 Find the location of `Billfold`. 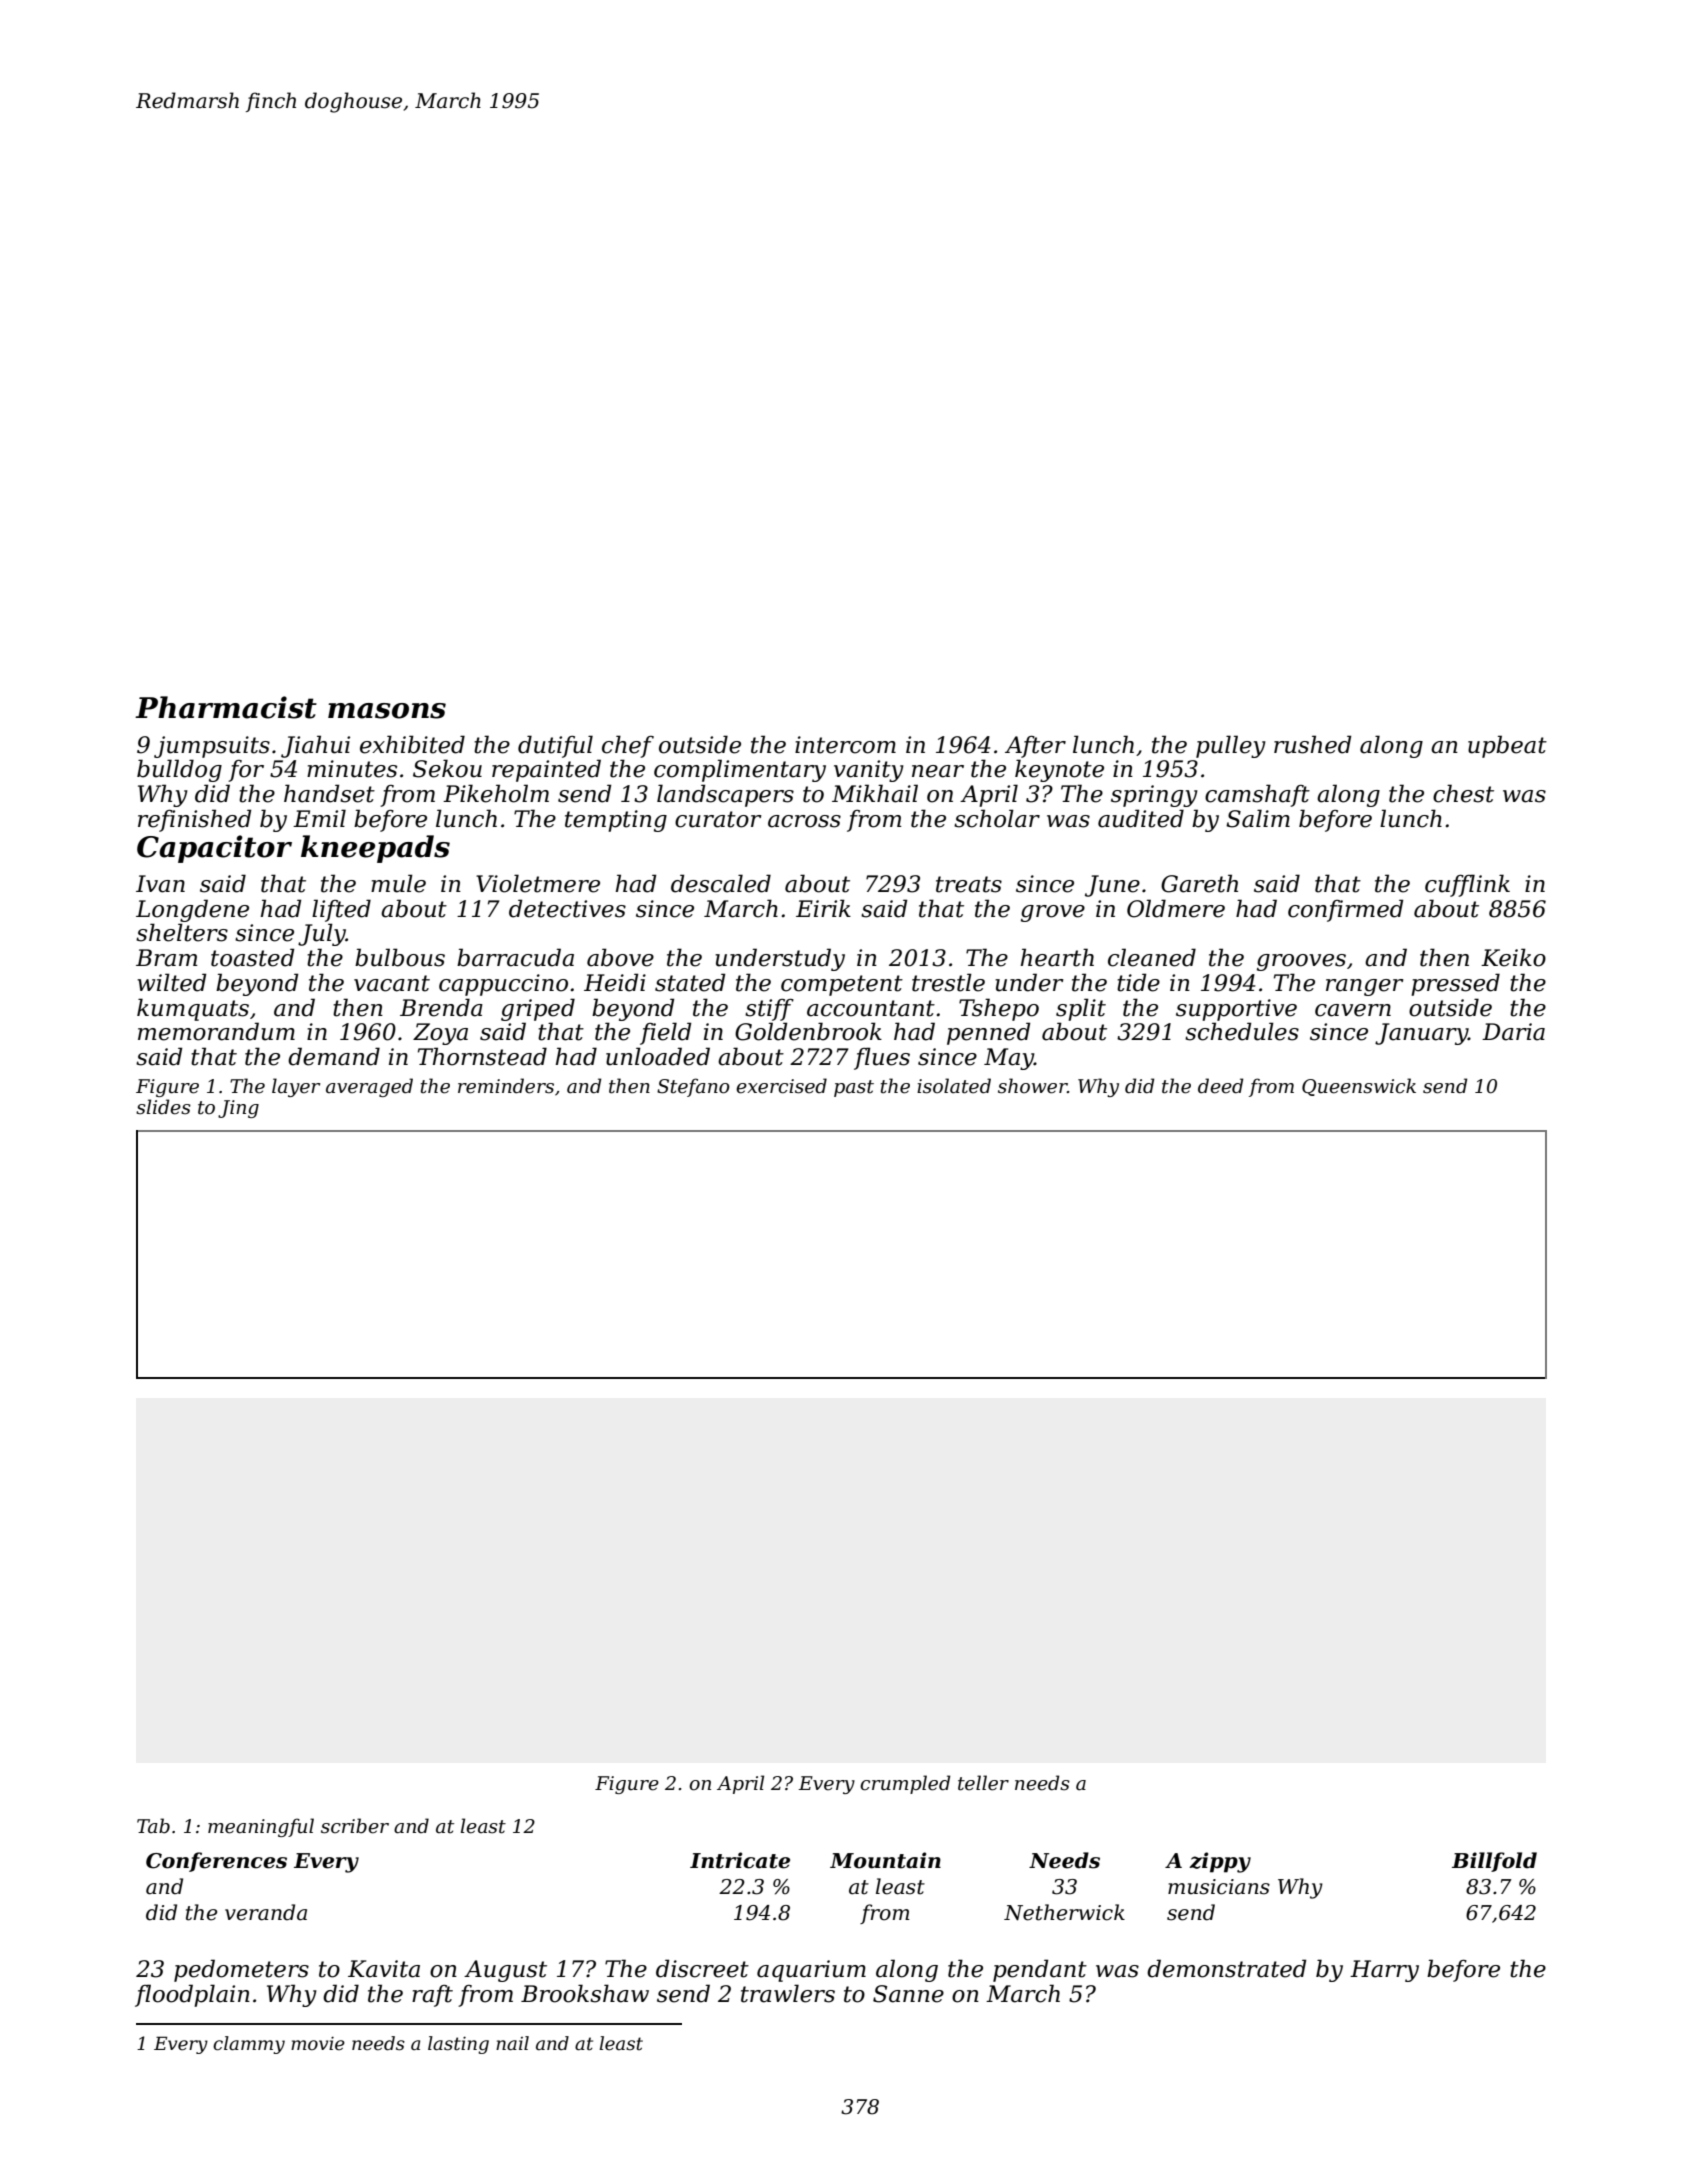

Billfold is located at coordinates (1494, 1862).
